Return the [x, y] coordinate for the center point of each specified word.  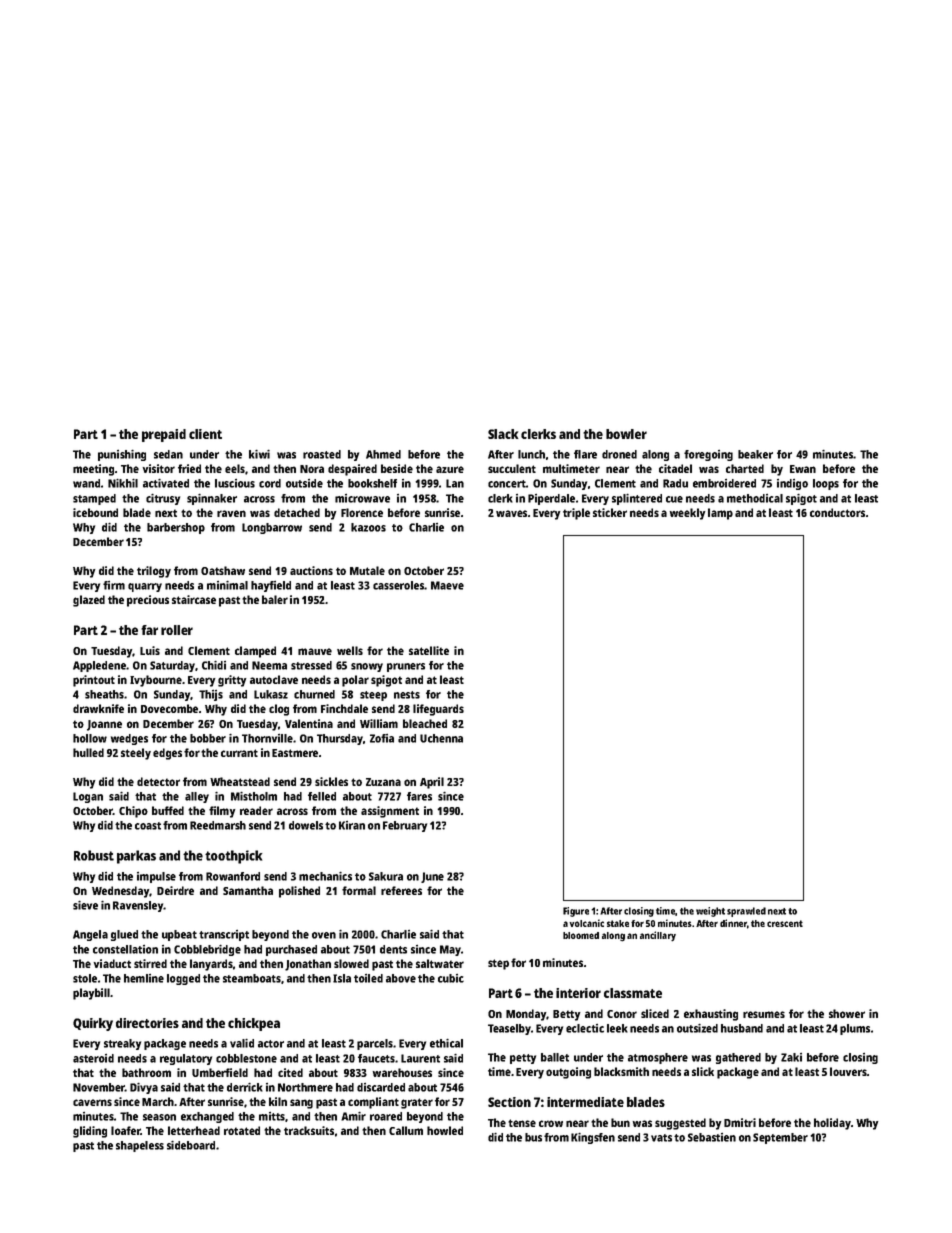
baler [275, 599]
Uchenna [441, 738]
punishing [122, 455]
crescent [785, 923]
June [432, 877]
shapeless [140, 1146]
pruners [406, 667]
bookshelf [372, 483]
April [432, 783]
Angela [90, 935]
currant [239, 753]
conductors [837, 512]
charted [745, 468]
